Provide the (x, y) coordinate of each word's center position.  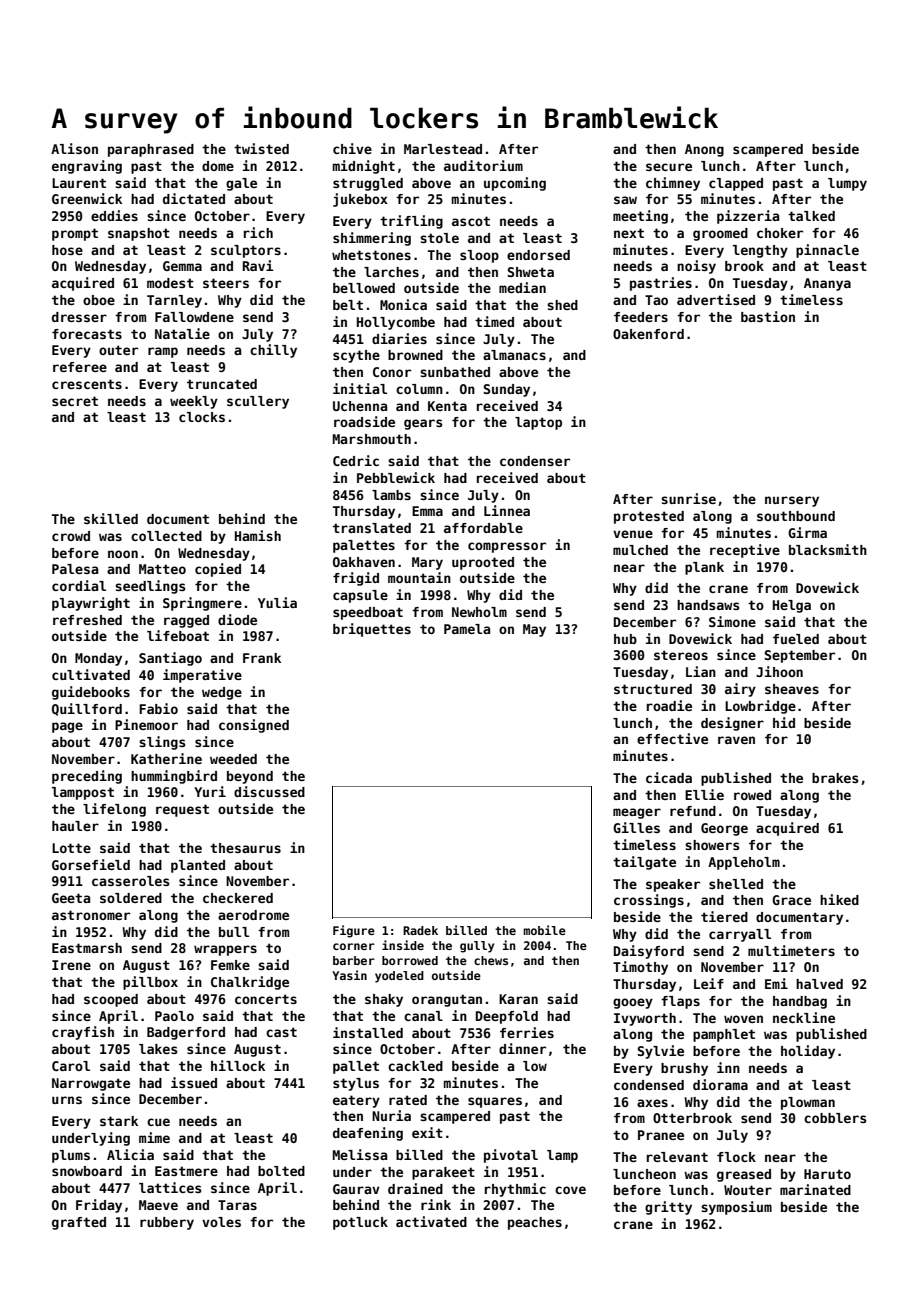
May (534, 630)
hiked (839, 899)
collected (166, 536)
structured (653, 689)
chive (352, 148)
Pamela (467, 629)
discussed (269, 791)
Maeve (158, 1205)
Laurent (79, 183)
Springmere (202, 604)
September (800, 656)
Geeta (71, 898)
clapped (736, 184)
